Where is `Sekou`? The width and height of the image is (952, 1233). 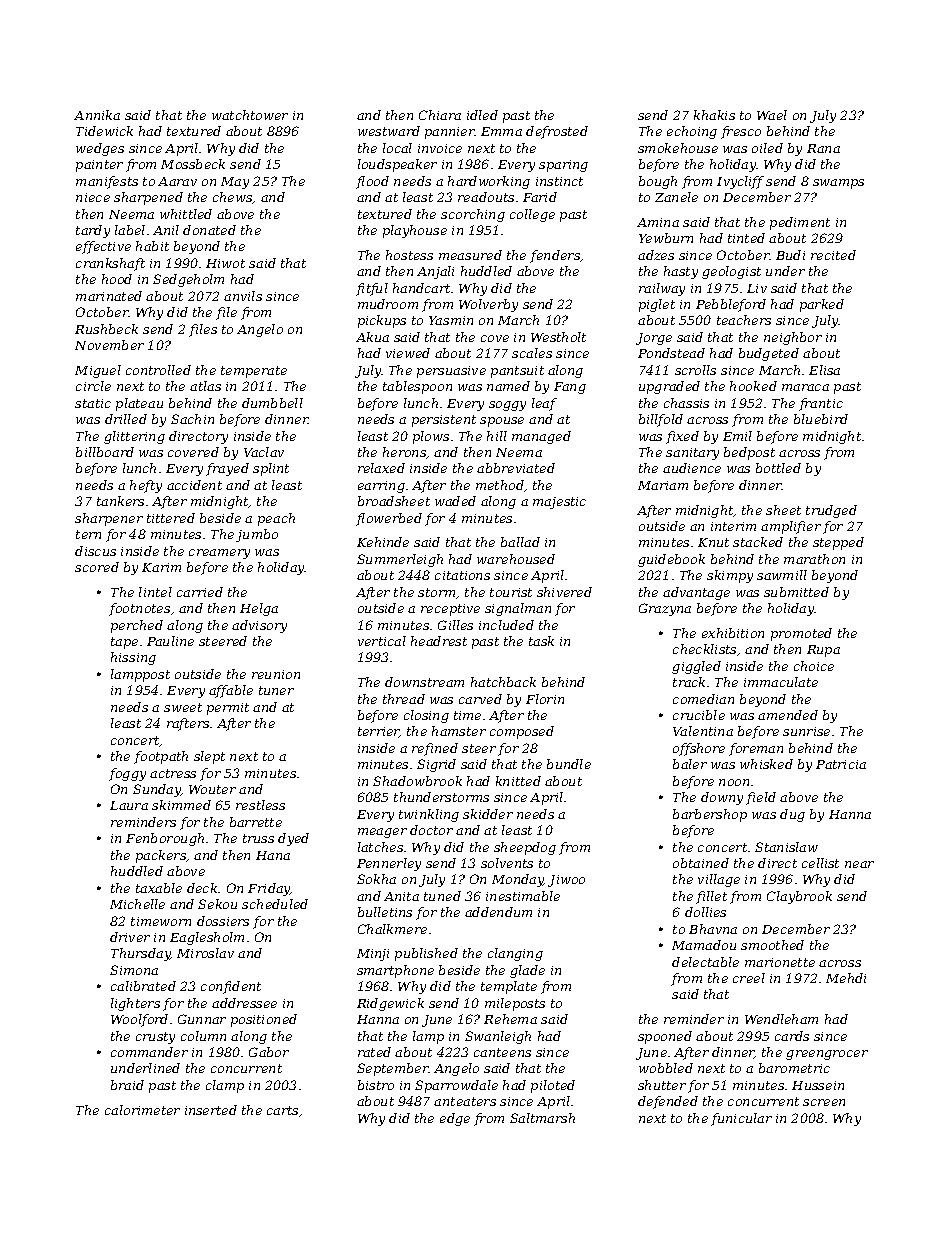 Sekou is located at coordinates (217, 904).
